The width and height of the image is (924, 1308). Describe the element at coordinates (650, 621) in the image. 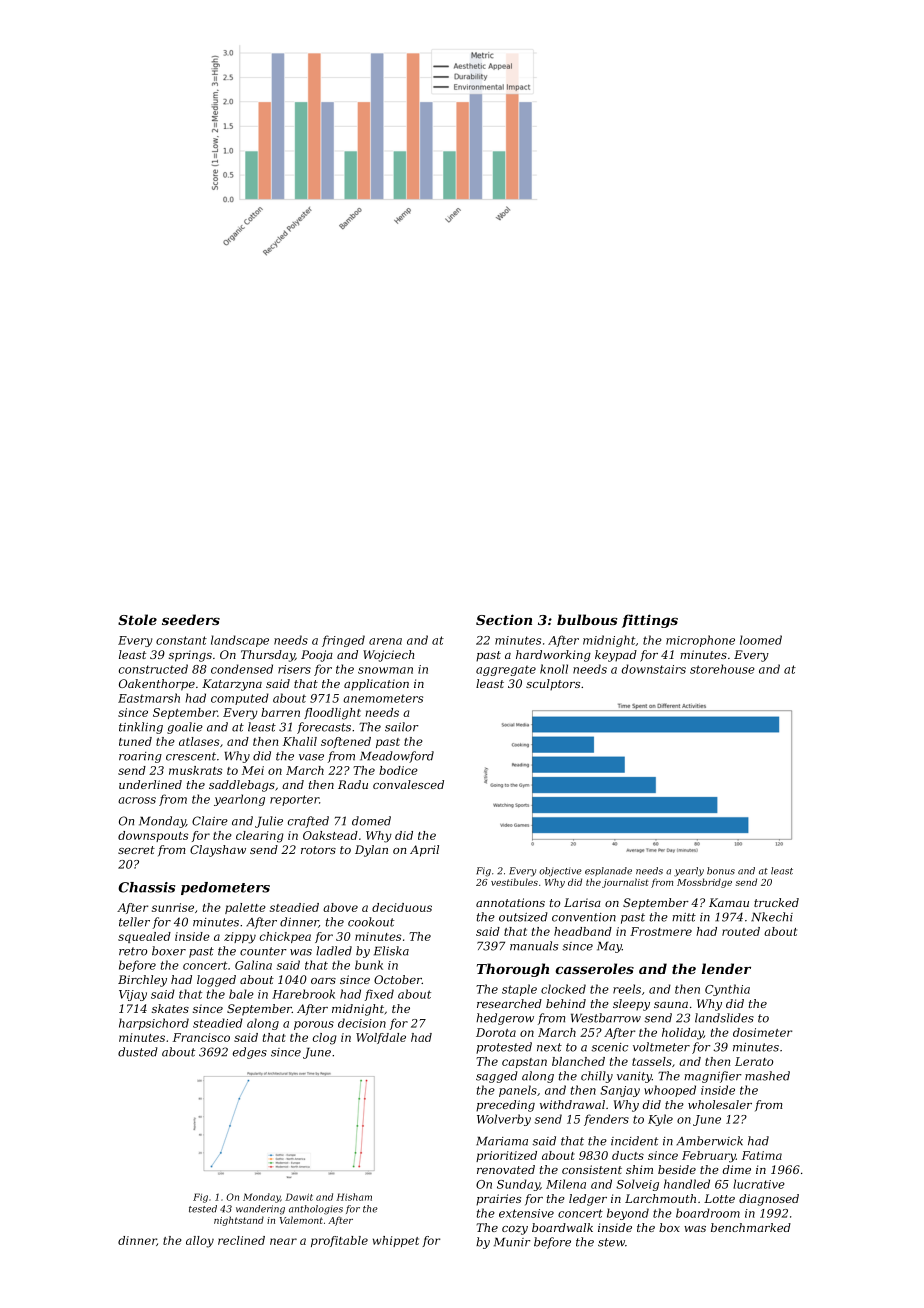

I see `fittings` at that location.
